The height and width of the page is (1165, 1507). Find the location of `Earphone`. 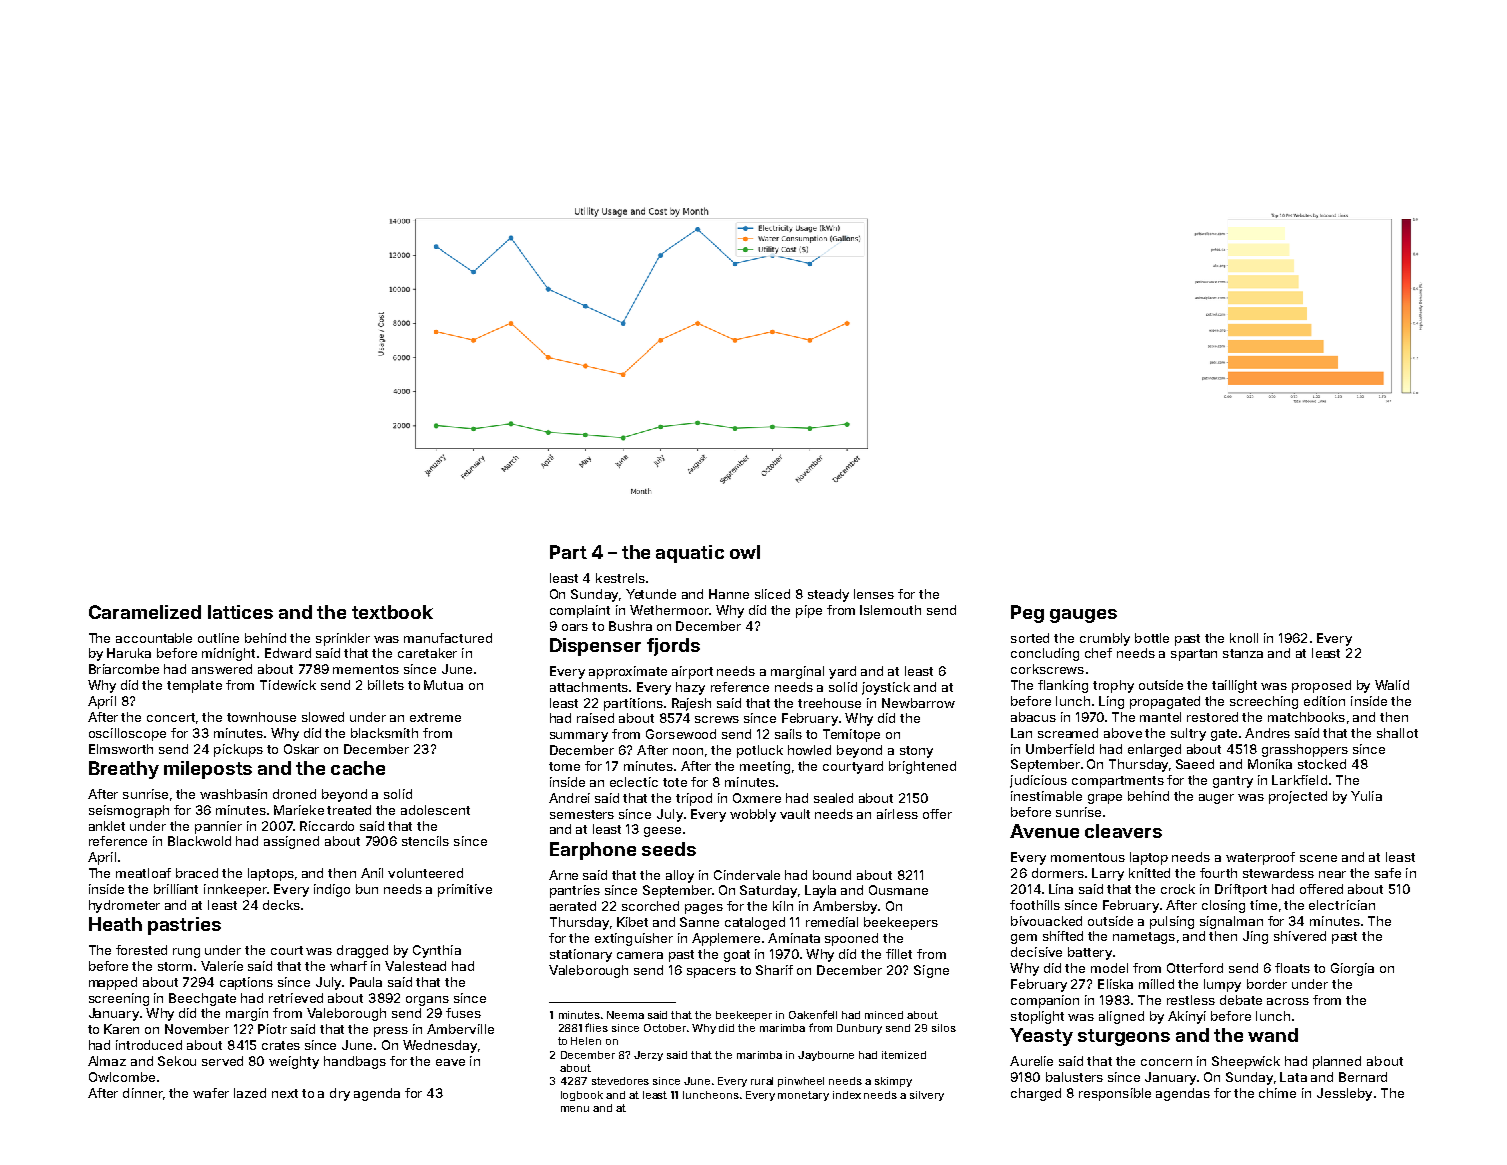

Earphone is located at coordinates (593, 851).
